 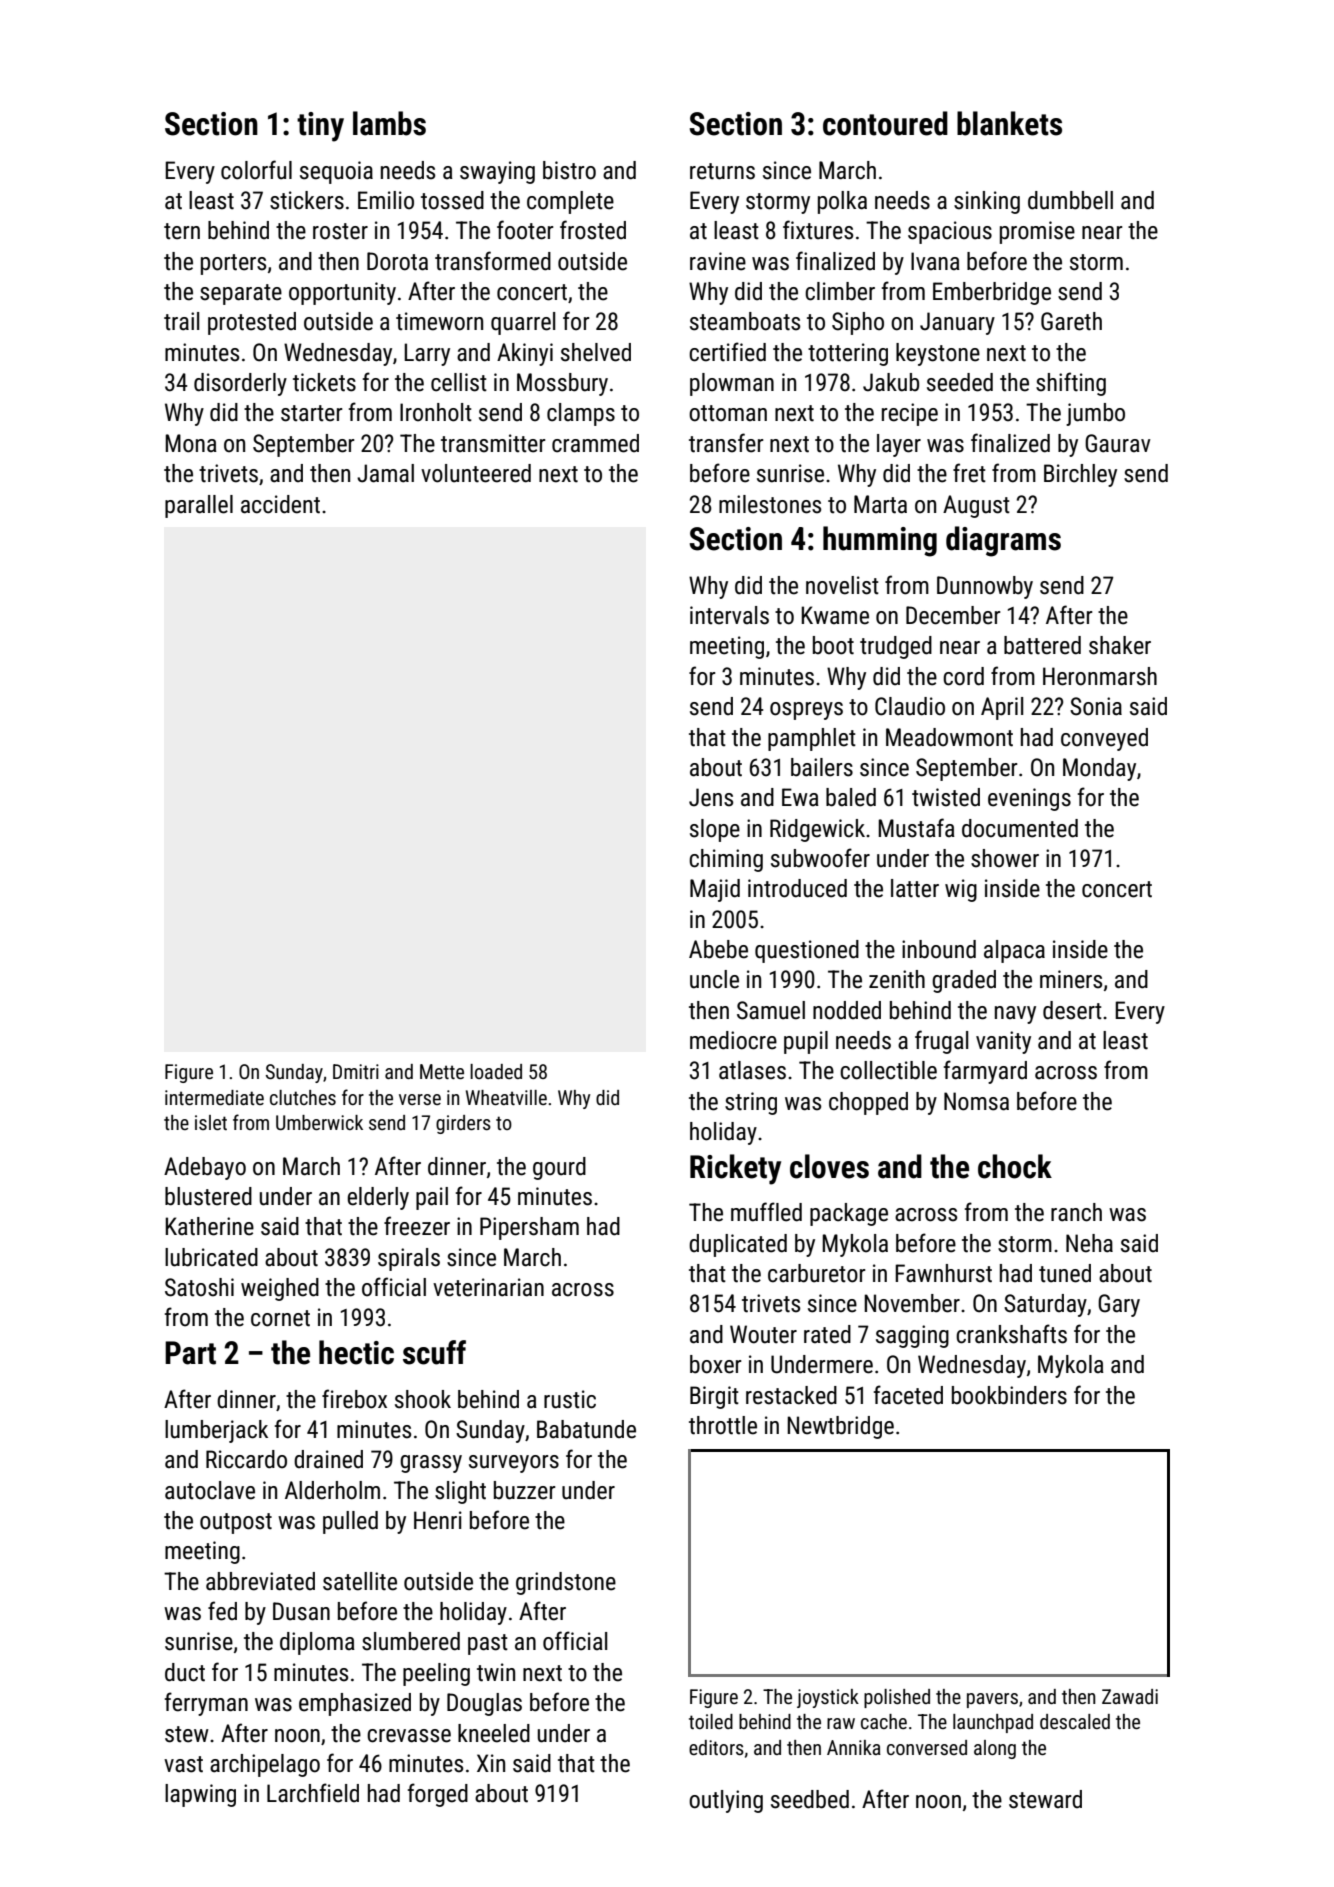 What do you see at coordinates (313, 1793) in the image?
I see `Larchfield` at bounding box center [313, 1793].
